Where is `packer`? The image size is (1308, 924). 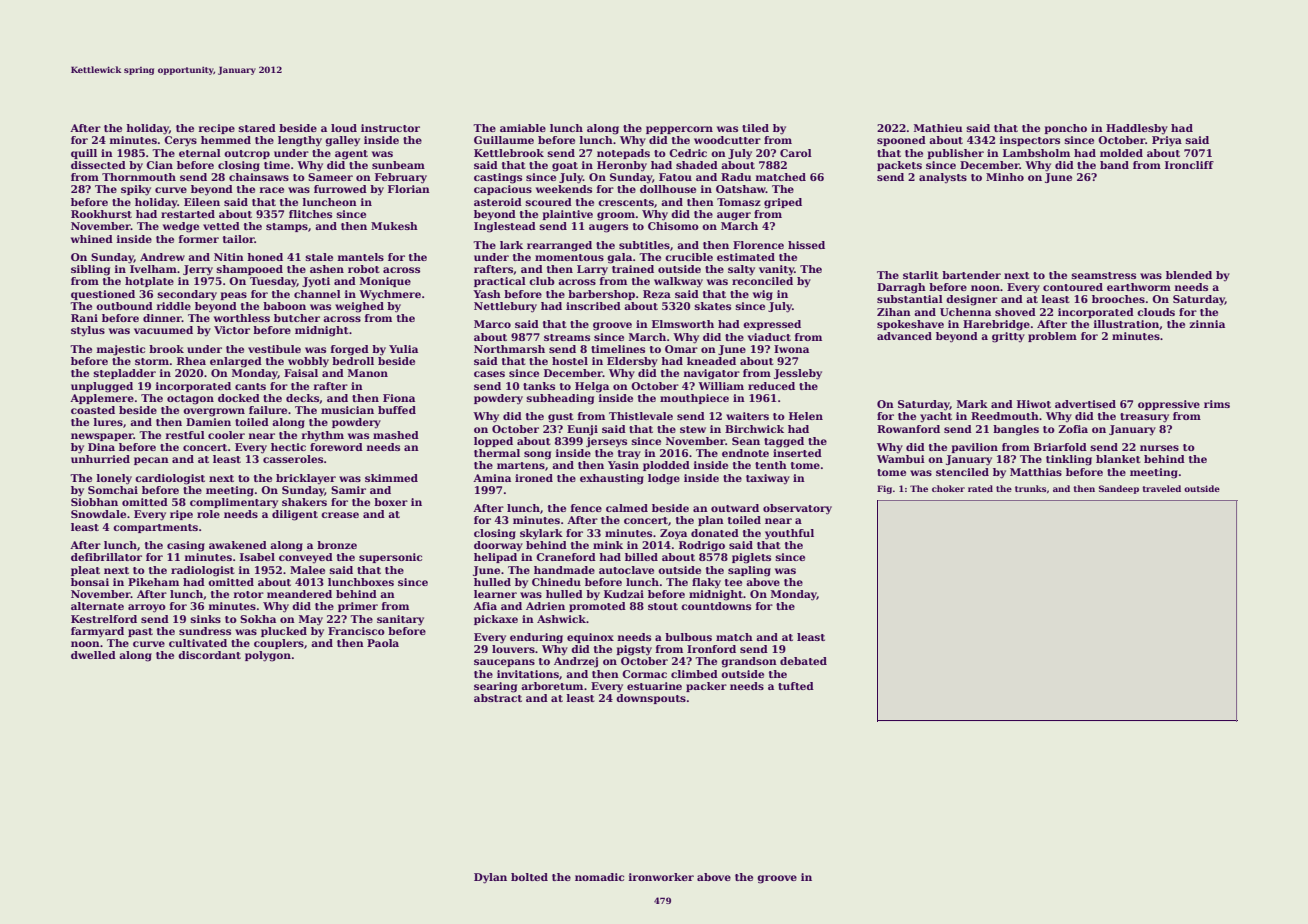 packer is located at coordinates (706, 687).
